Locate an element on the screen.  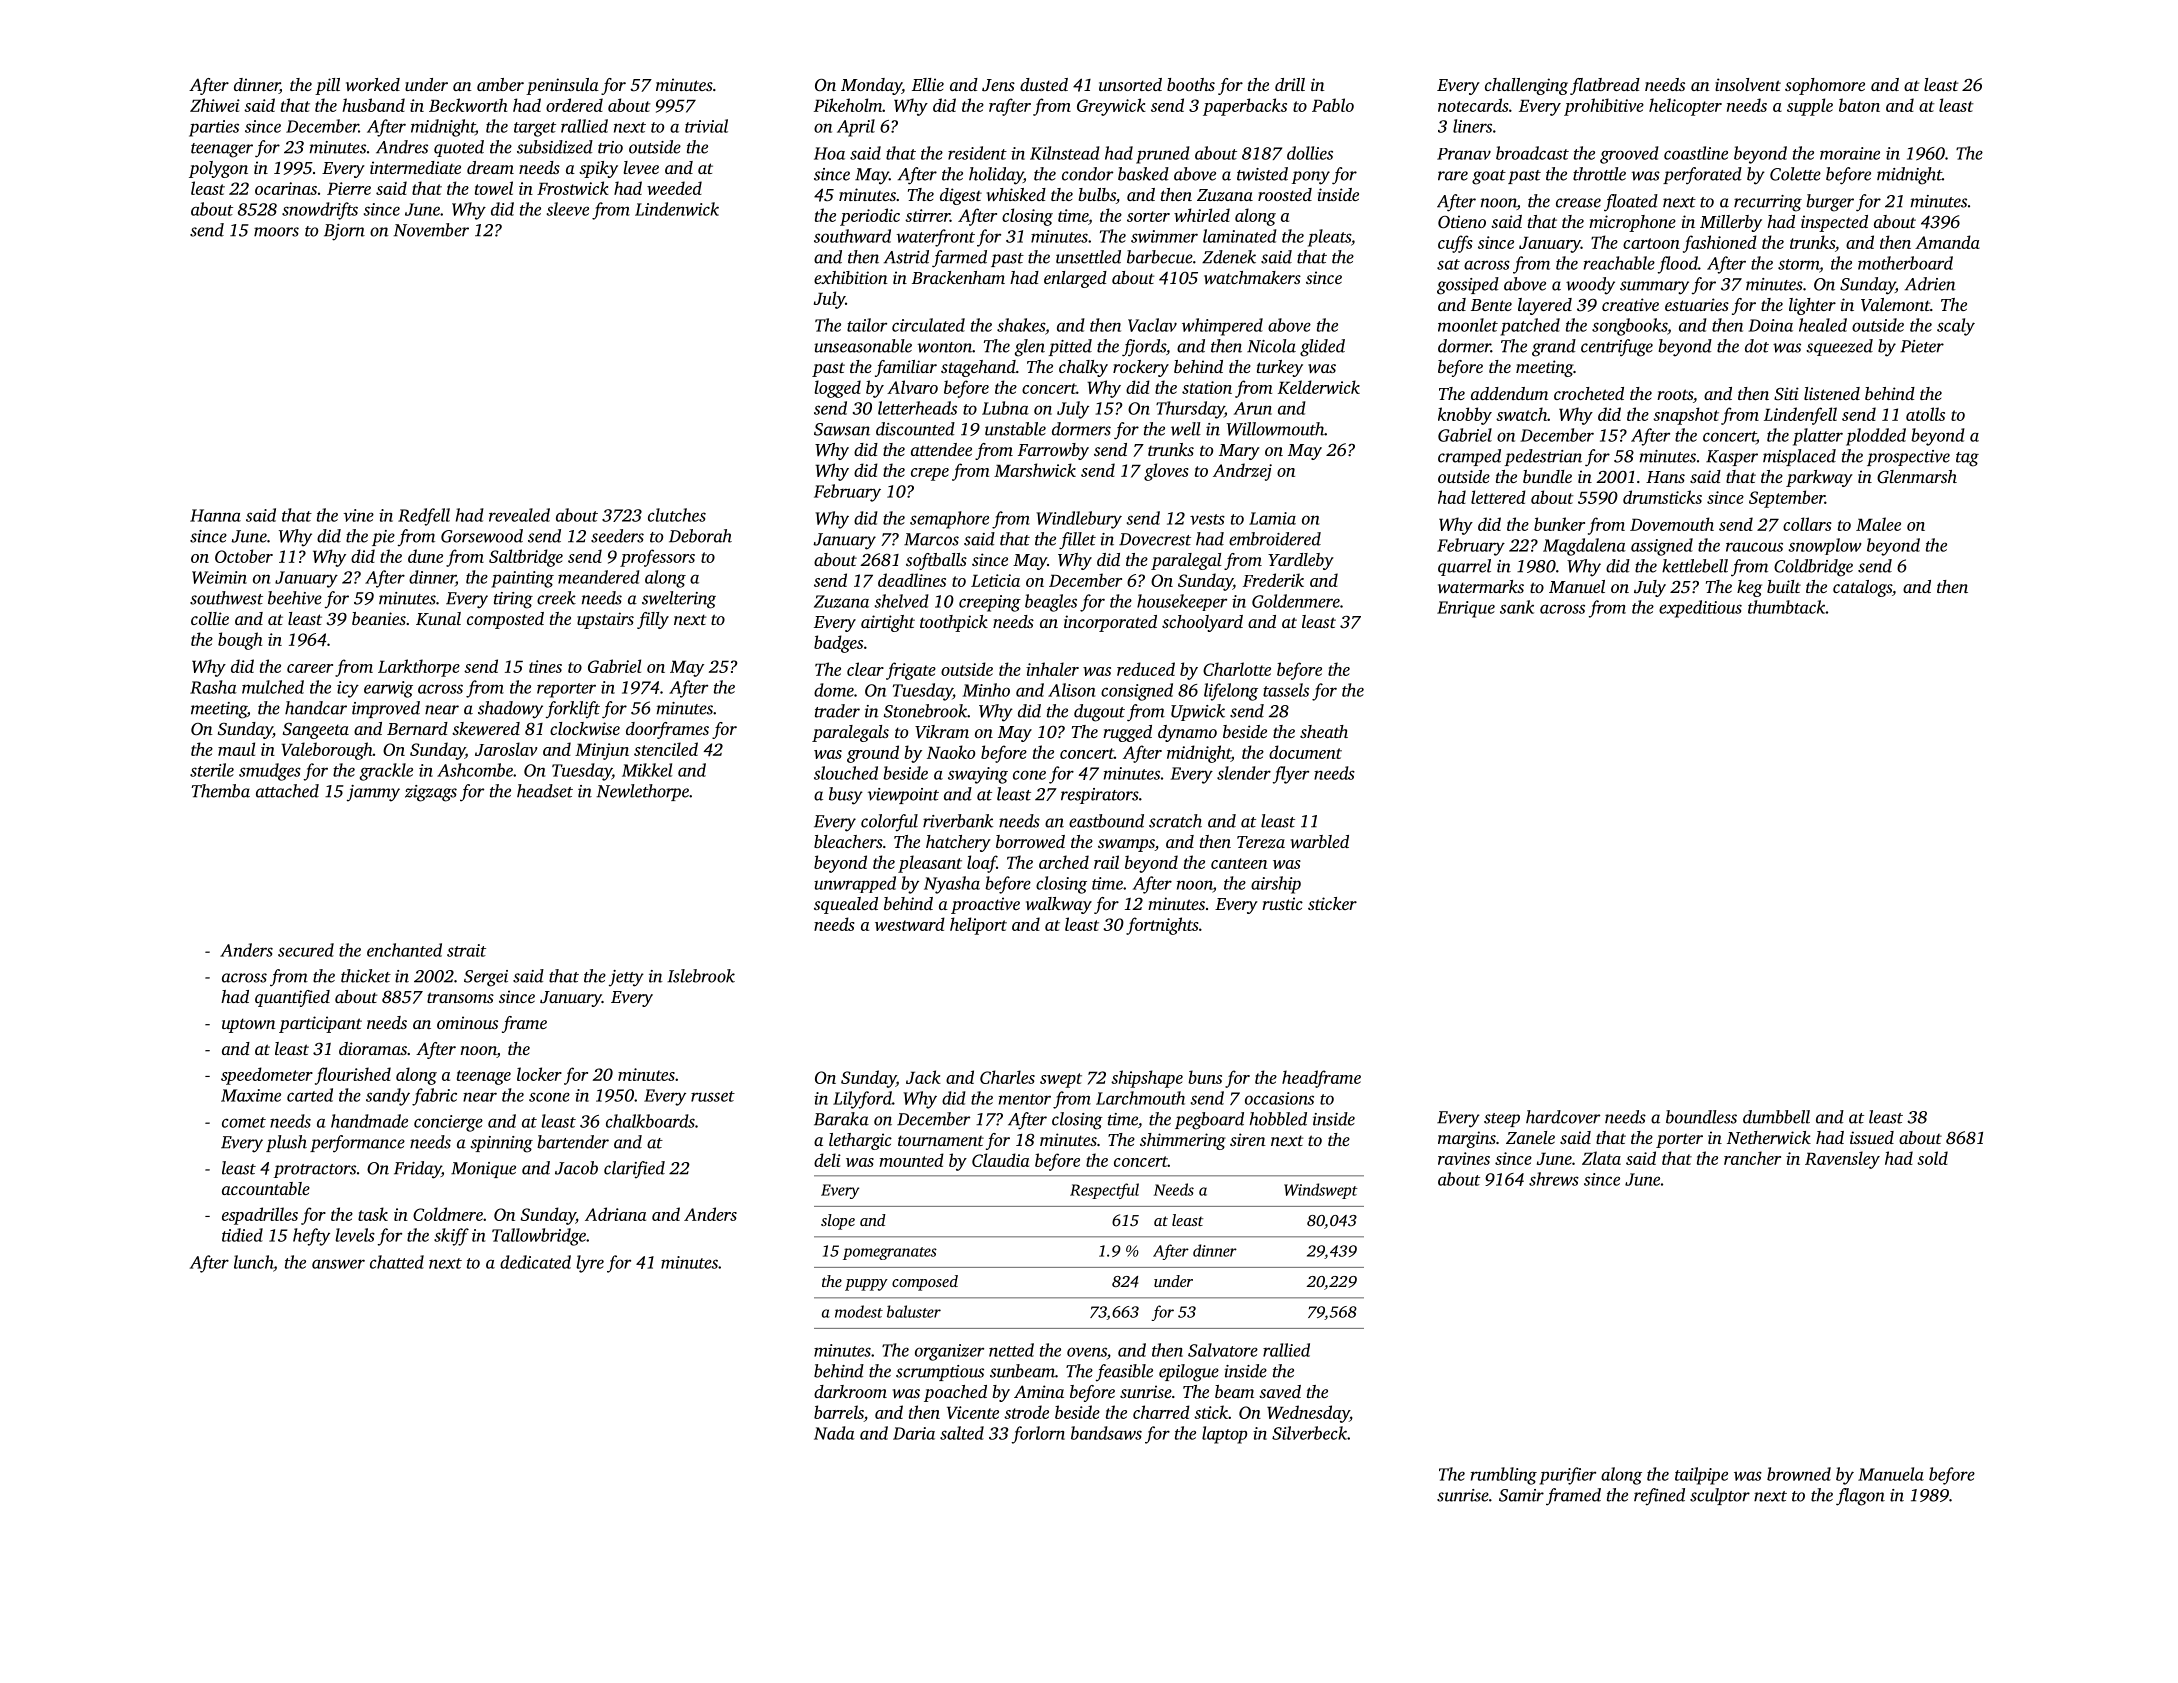
shrews is located at coordinates (1554, 1179).
